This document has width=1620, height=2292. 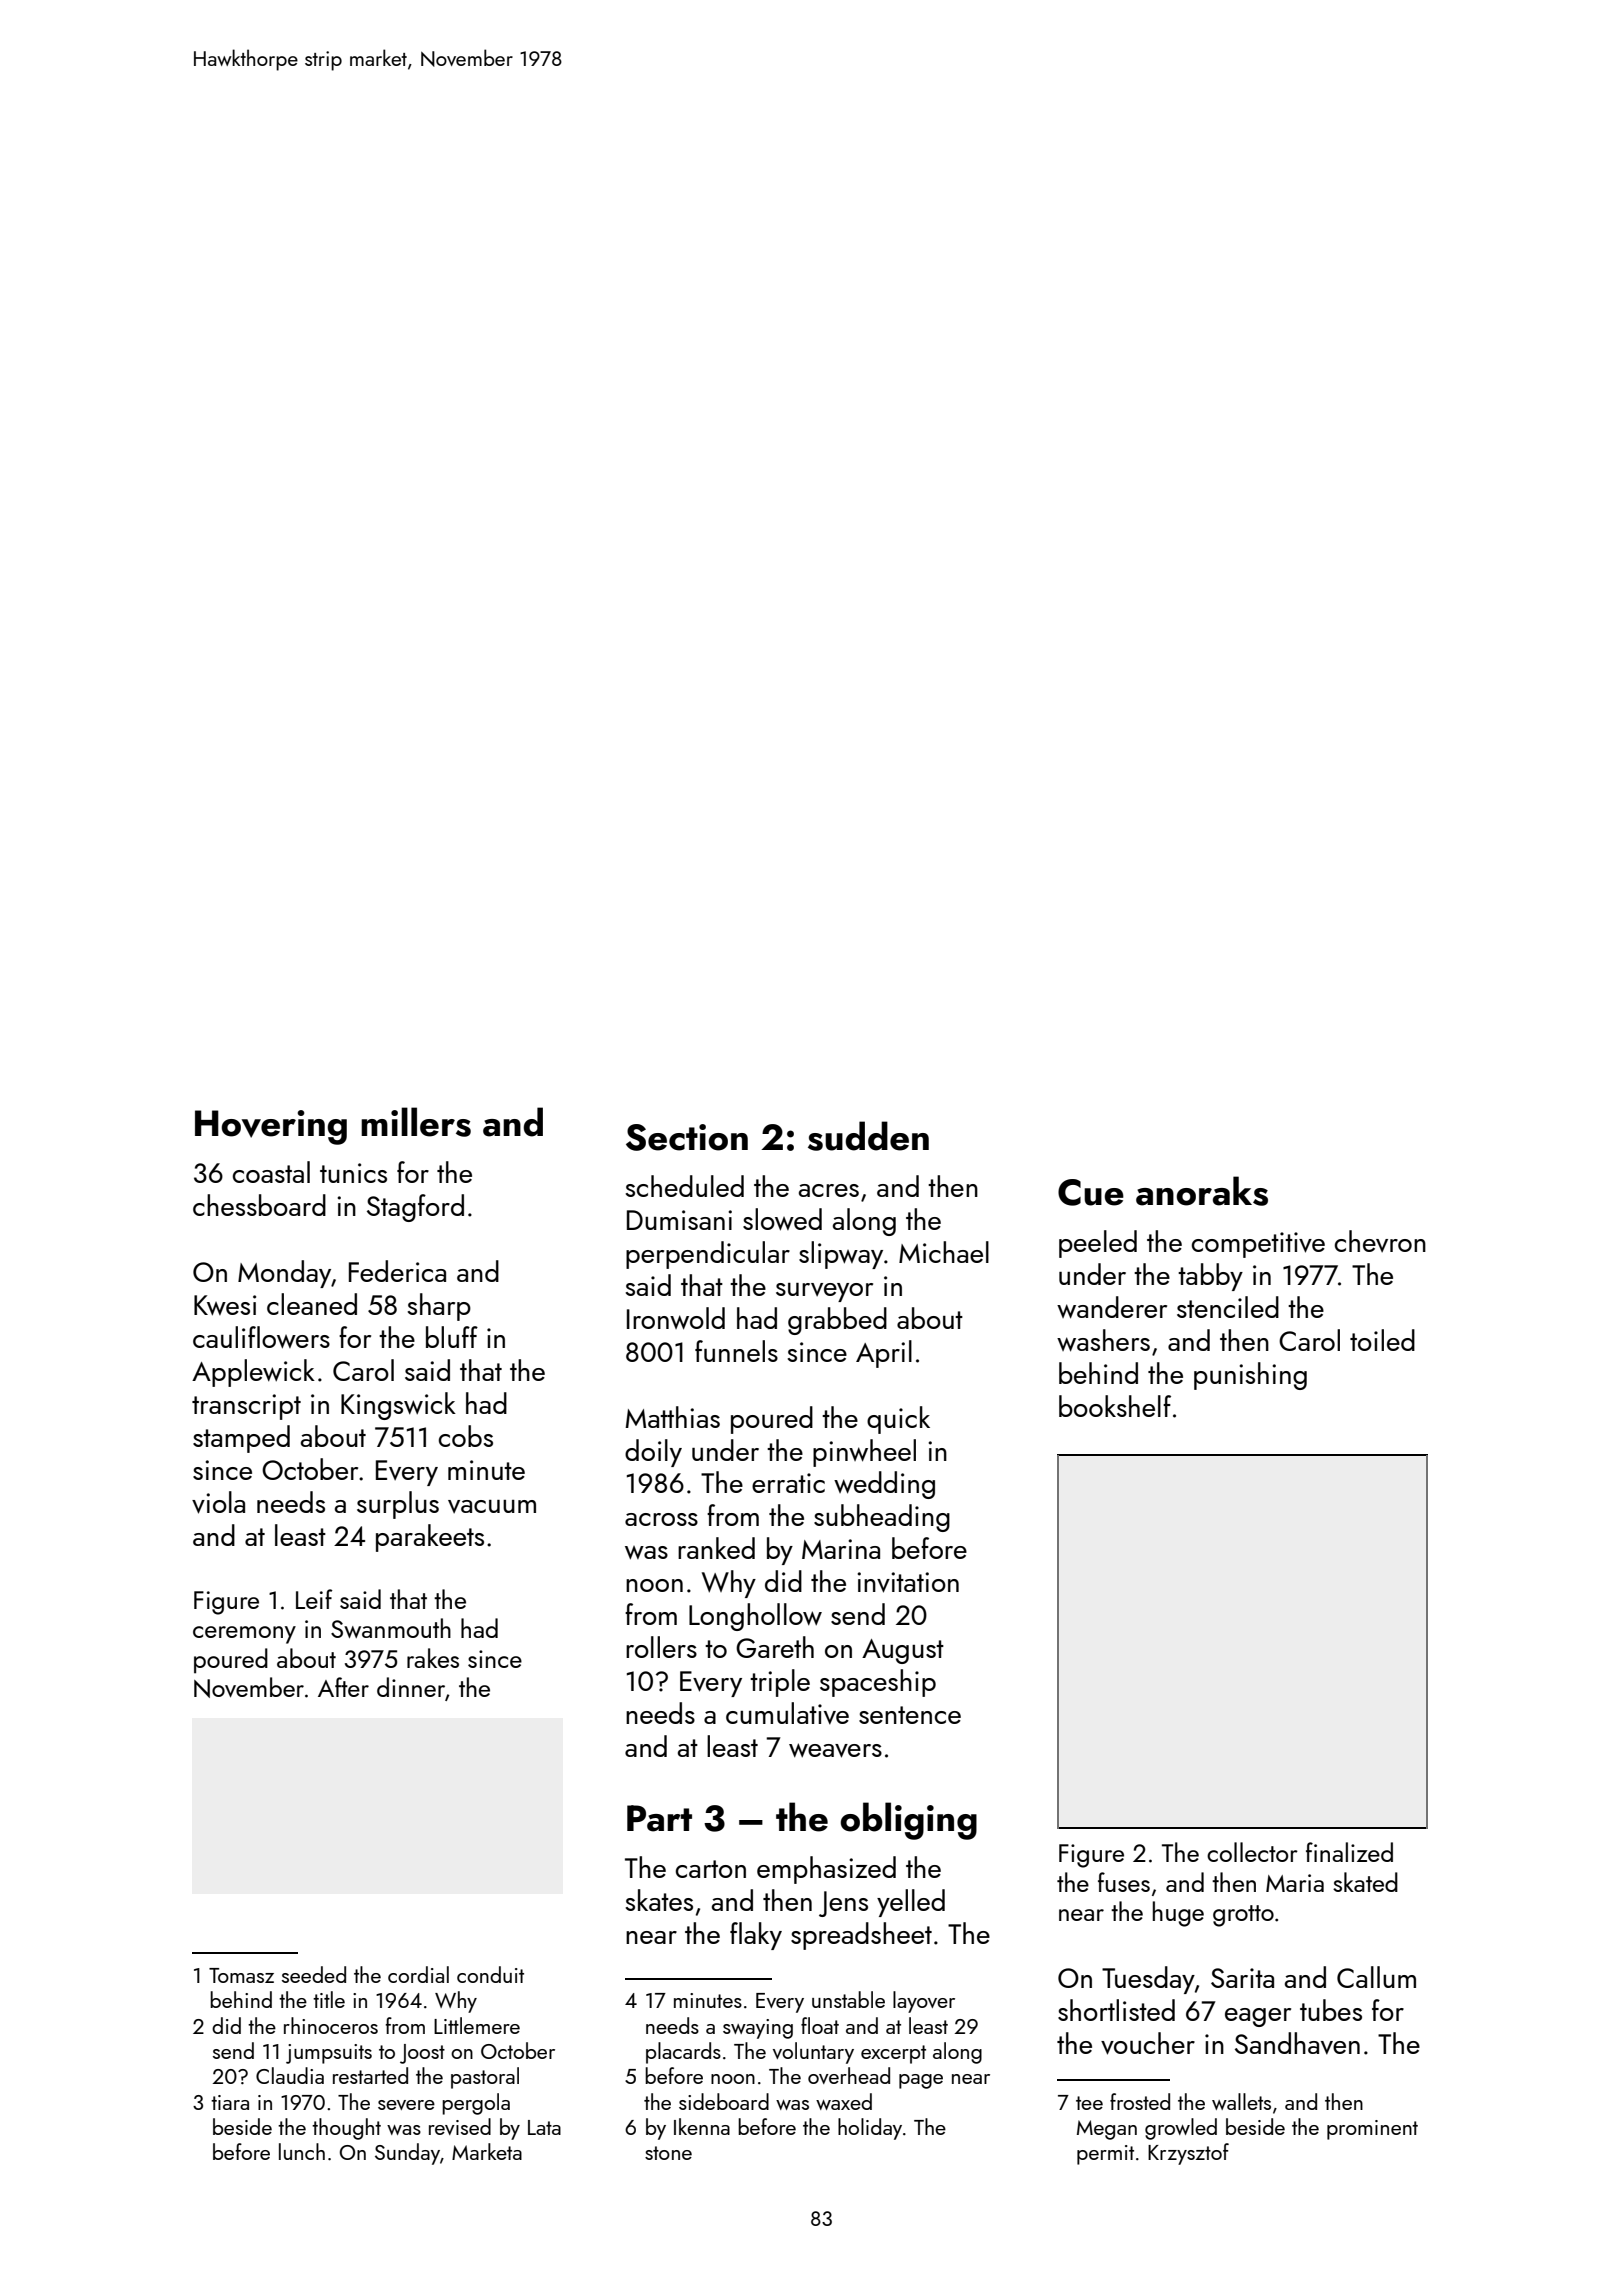 I want to click on excerpt, so click(x=893, y=2054).
